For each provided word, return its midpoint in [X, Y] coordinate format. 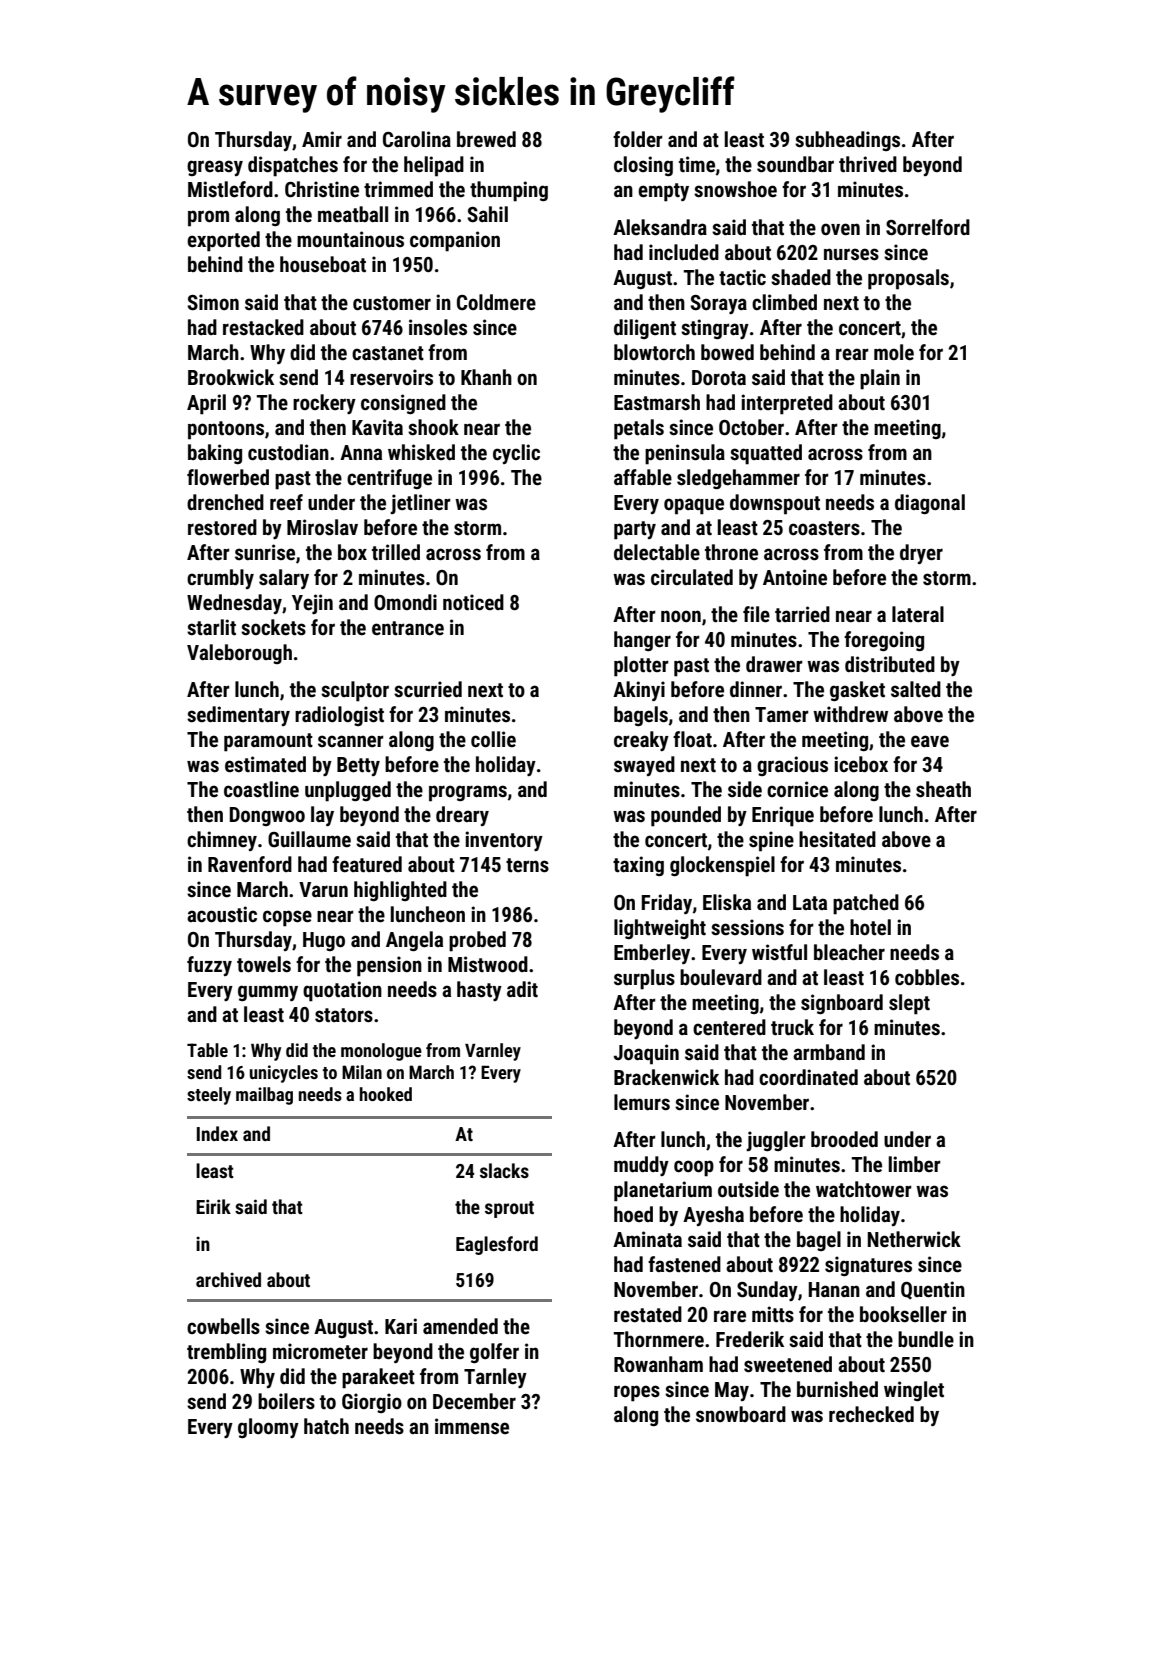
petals [639, 429]
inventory [504, 841]
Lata [810, 902]
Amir [322, 139]
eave [930, 741]
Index [217, 1133]
